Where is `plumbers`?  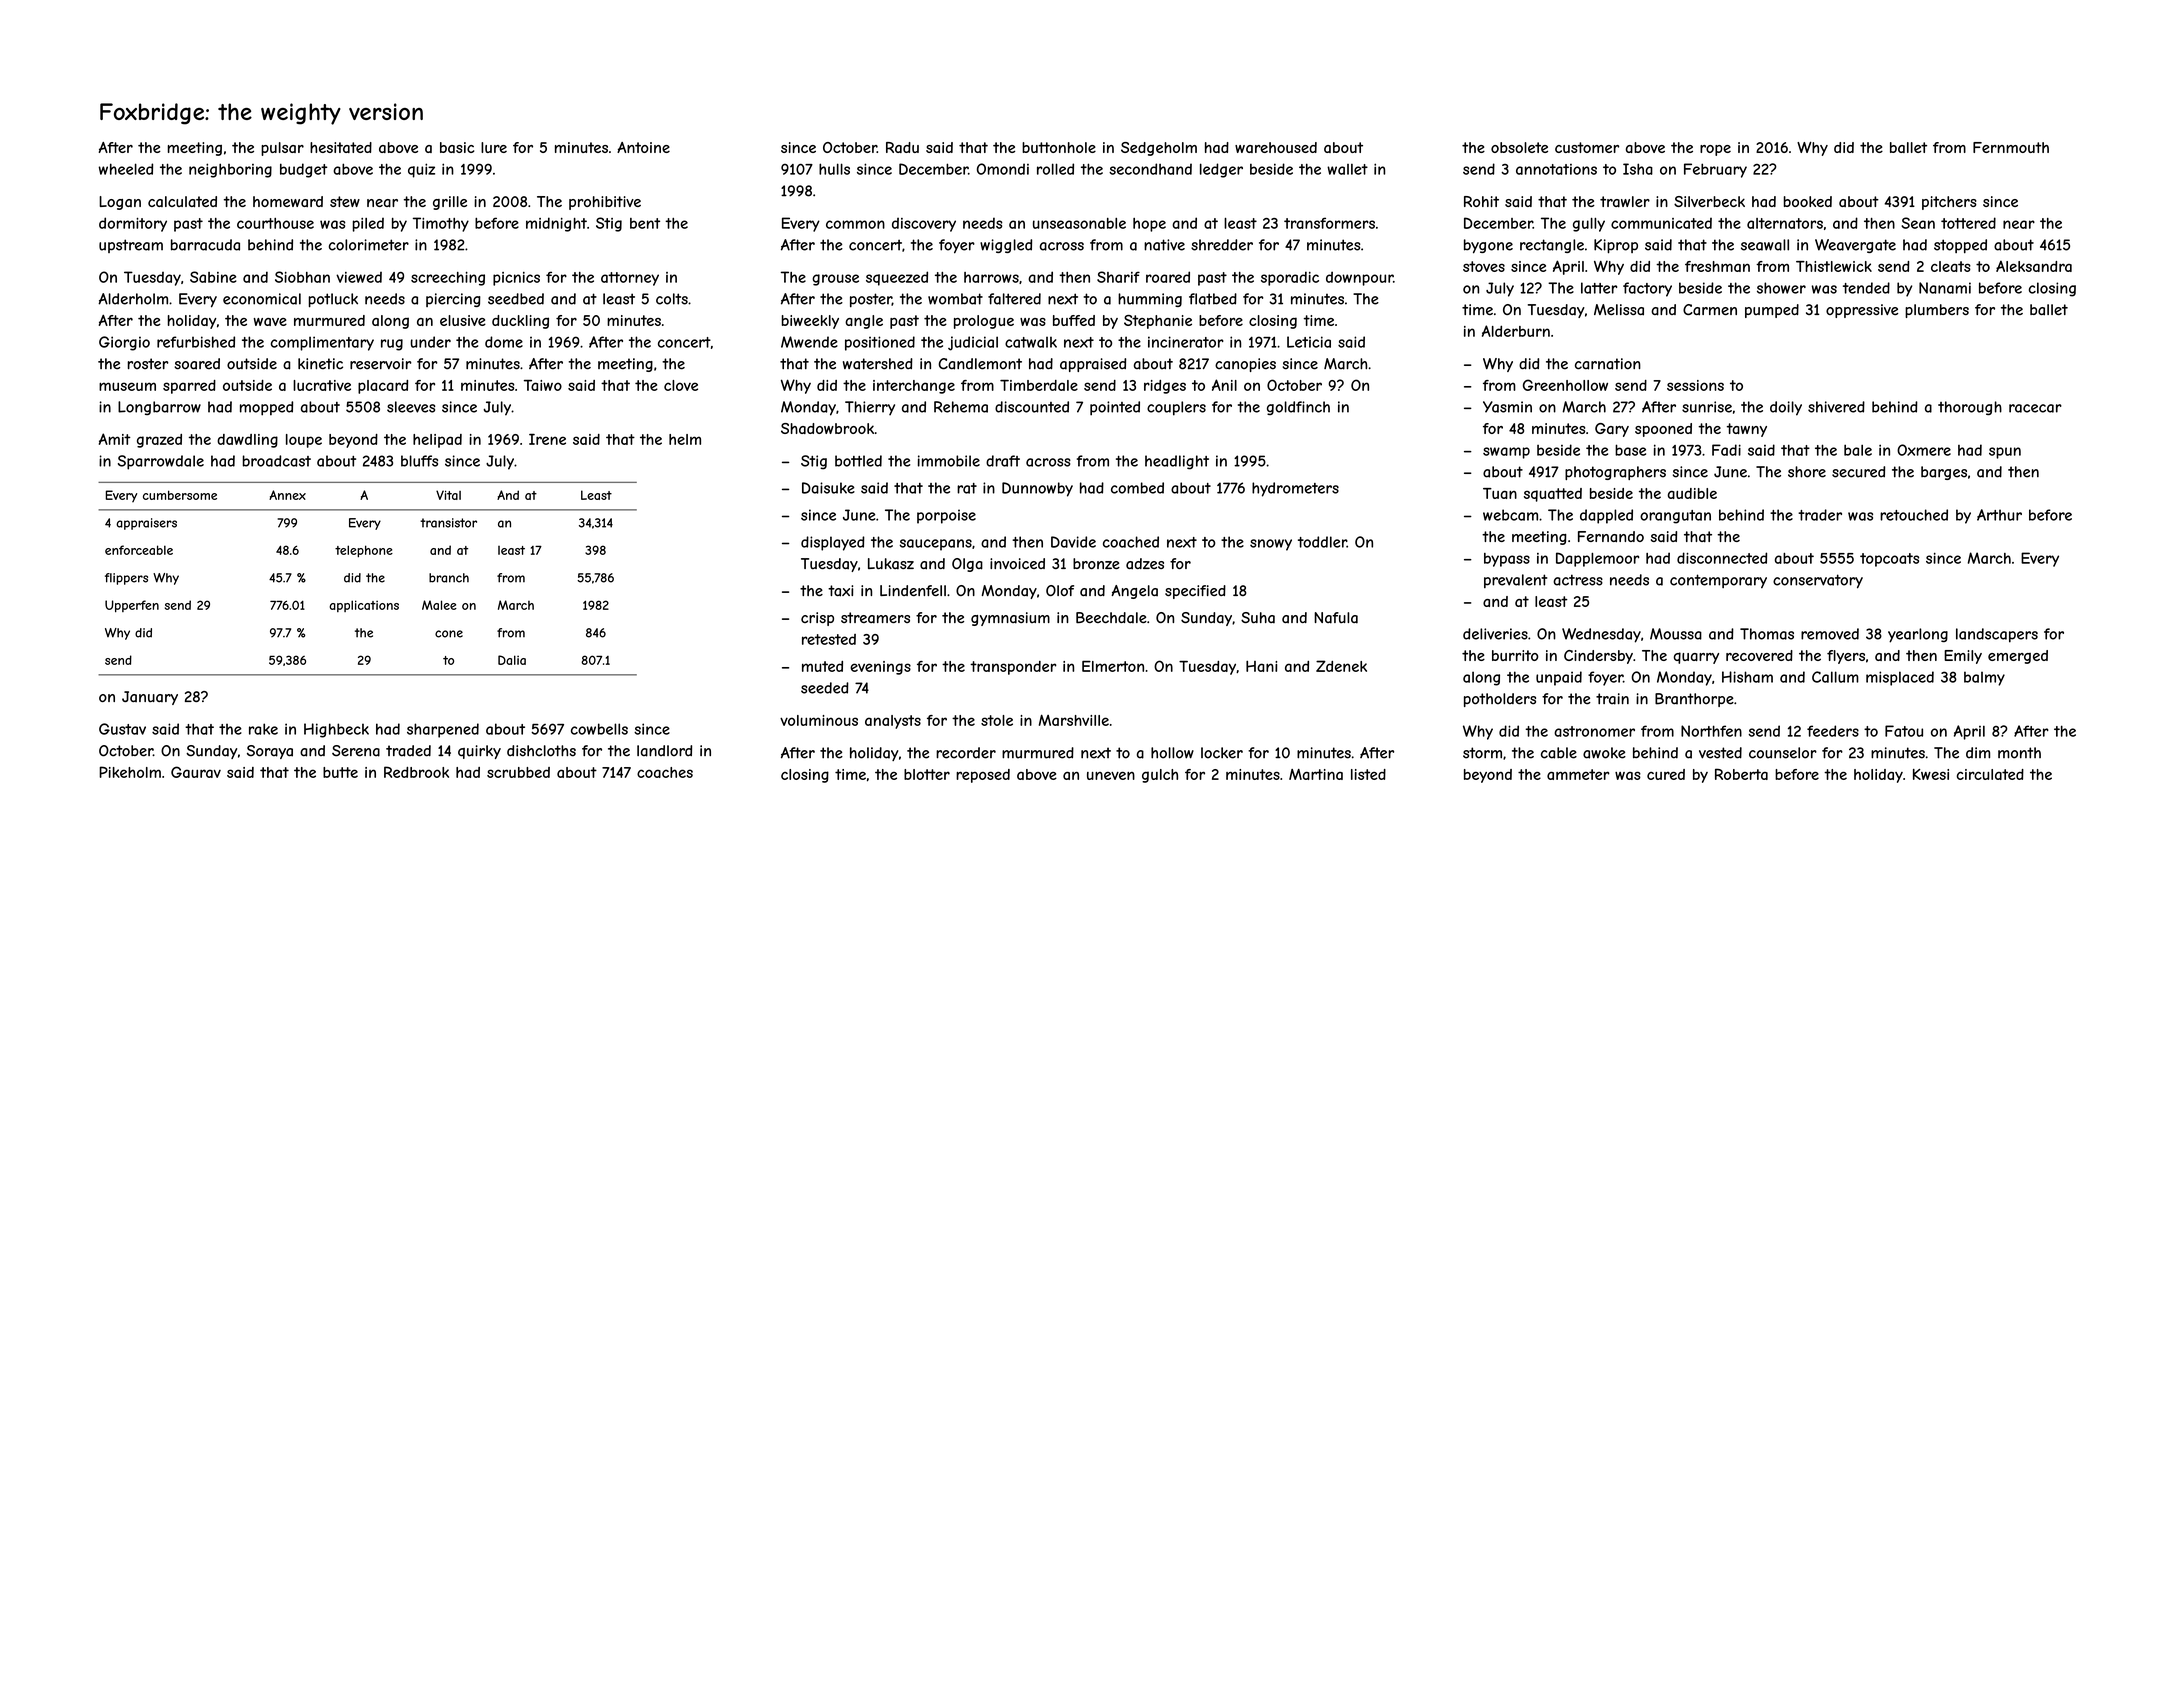
plumbers is located at coordinates (1937, 311).
